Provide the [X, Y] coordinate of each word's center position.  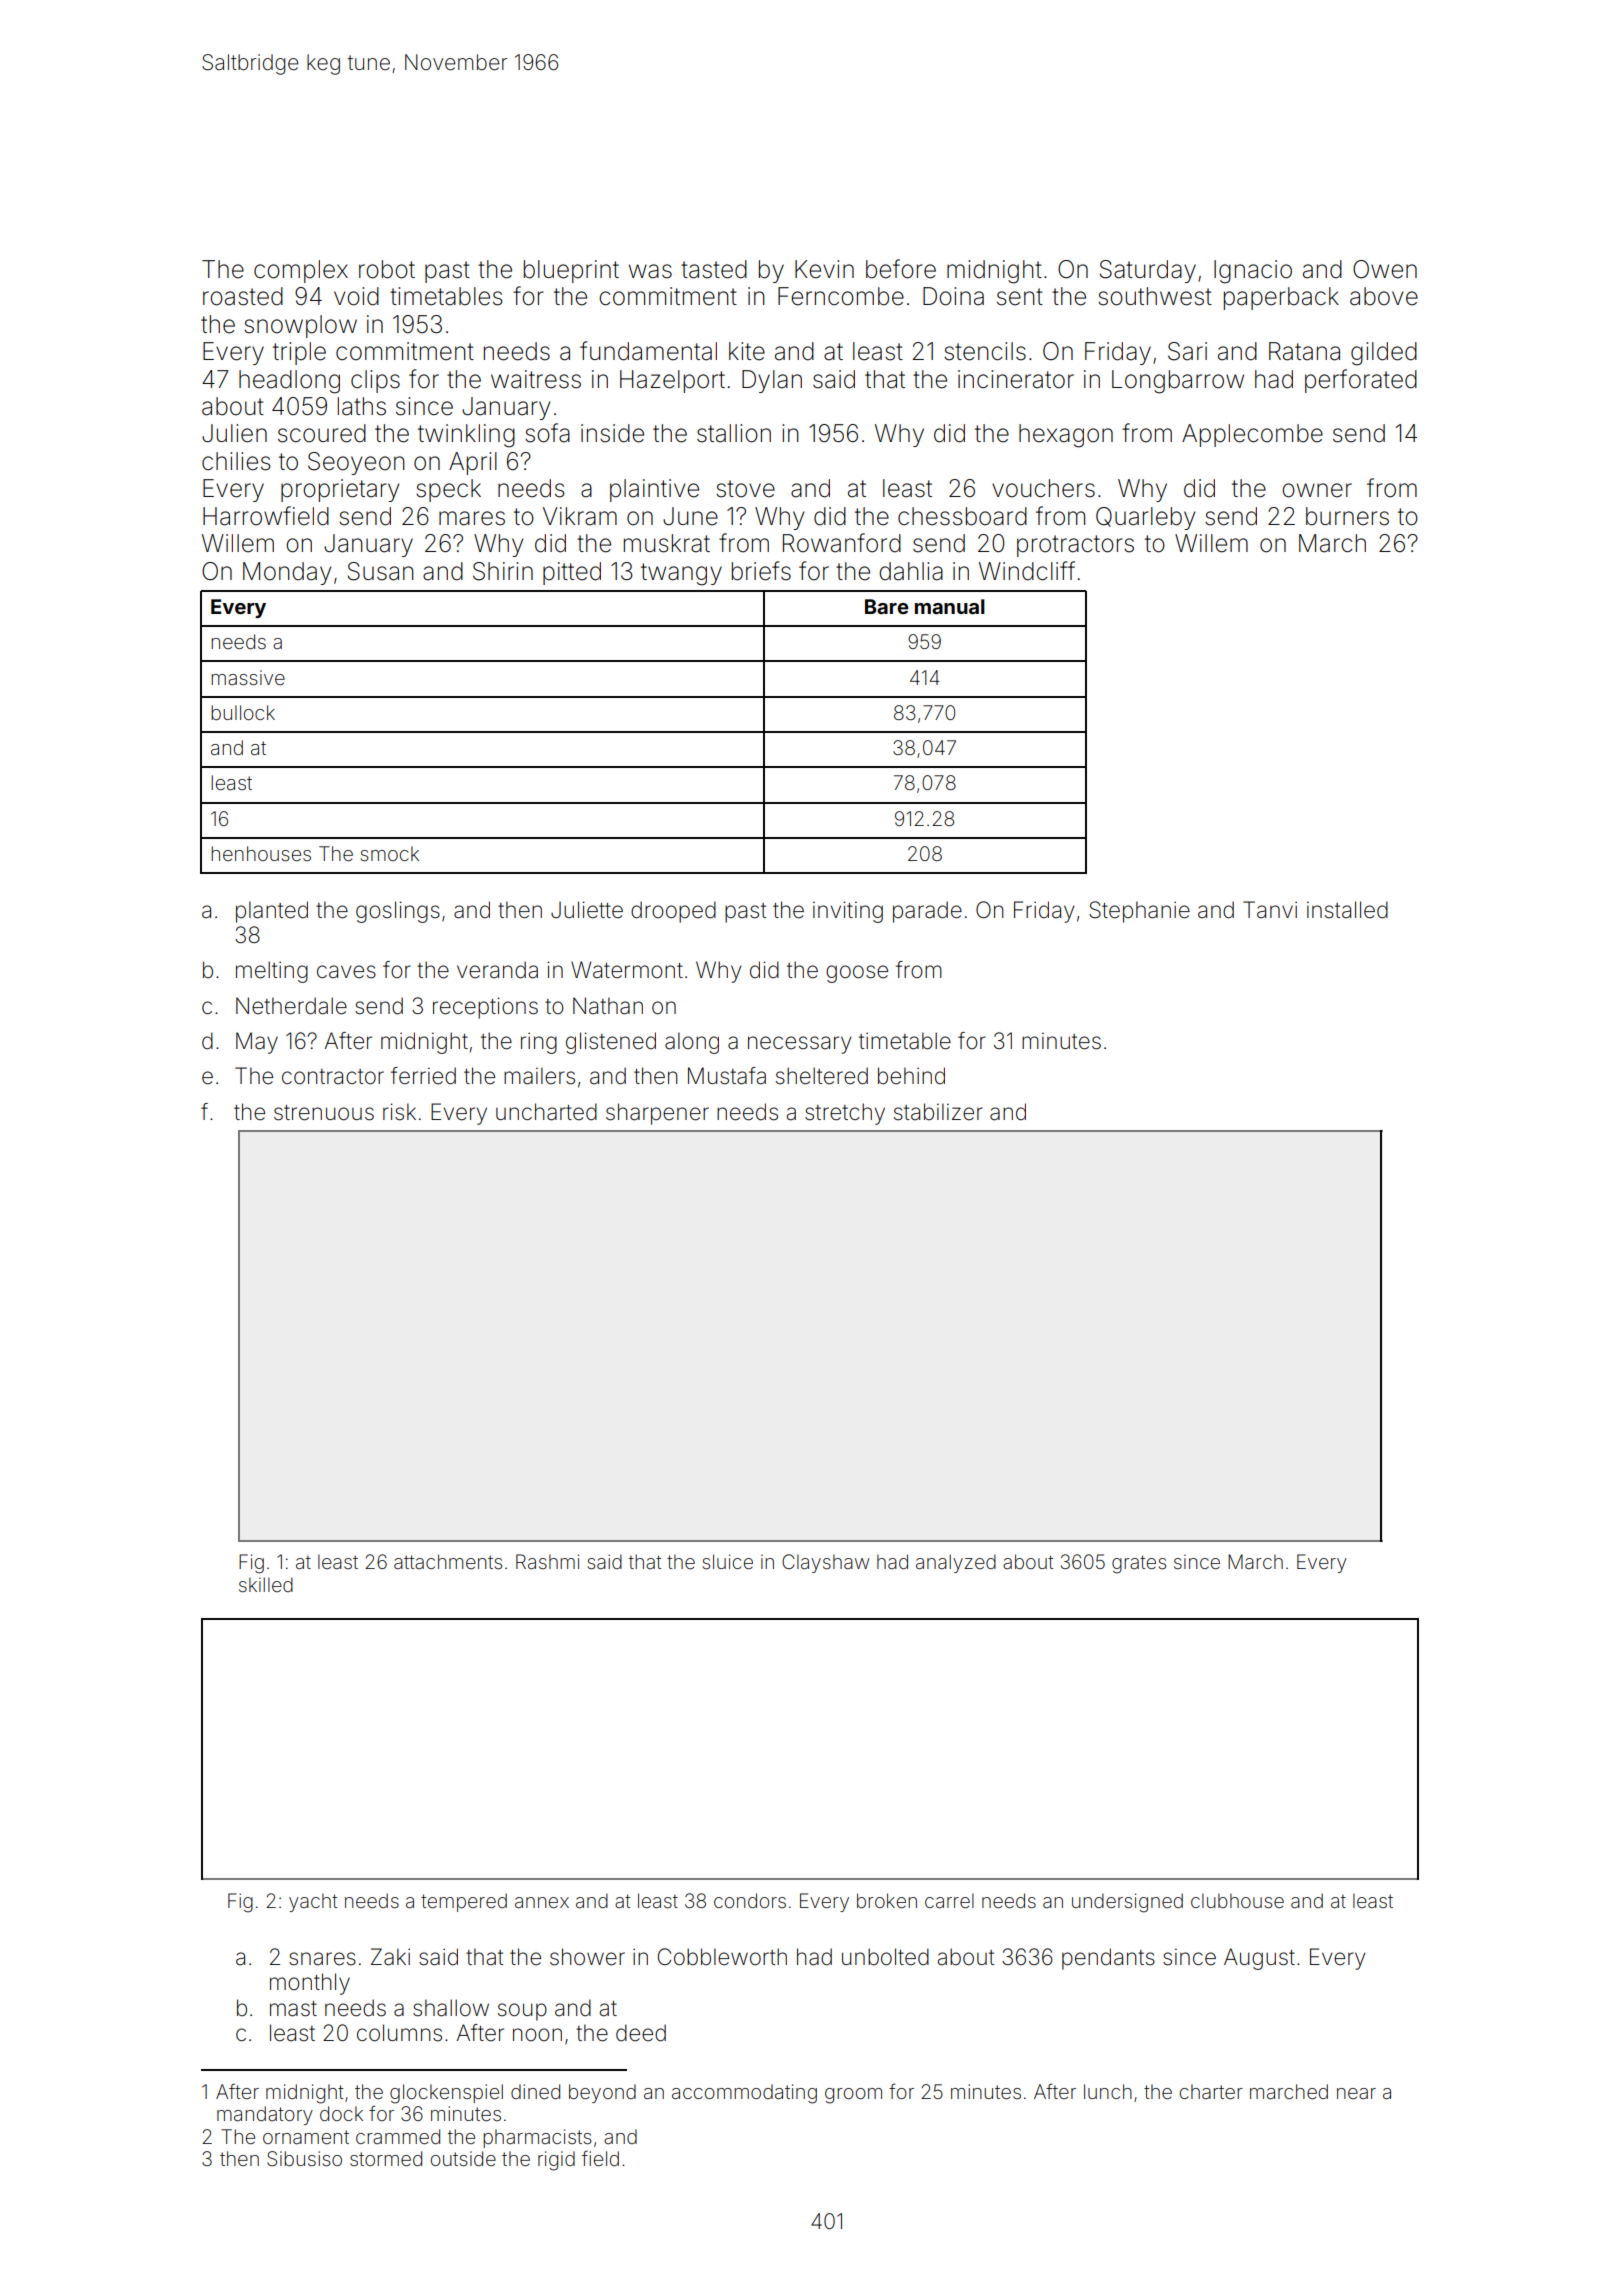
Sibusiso [304, 2159]
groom [853, 2096]
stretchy [845, 1114]
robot [387, 269]
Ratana [1304, 351]
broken [887, 1900]
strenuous [324, 1113]
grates [1139, 1564]
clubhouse [1237, 1900]
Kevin [824, 269]
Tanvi [1270, 910]
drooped [673, 912]
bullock [243, 712]
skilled [266, 1584]
